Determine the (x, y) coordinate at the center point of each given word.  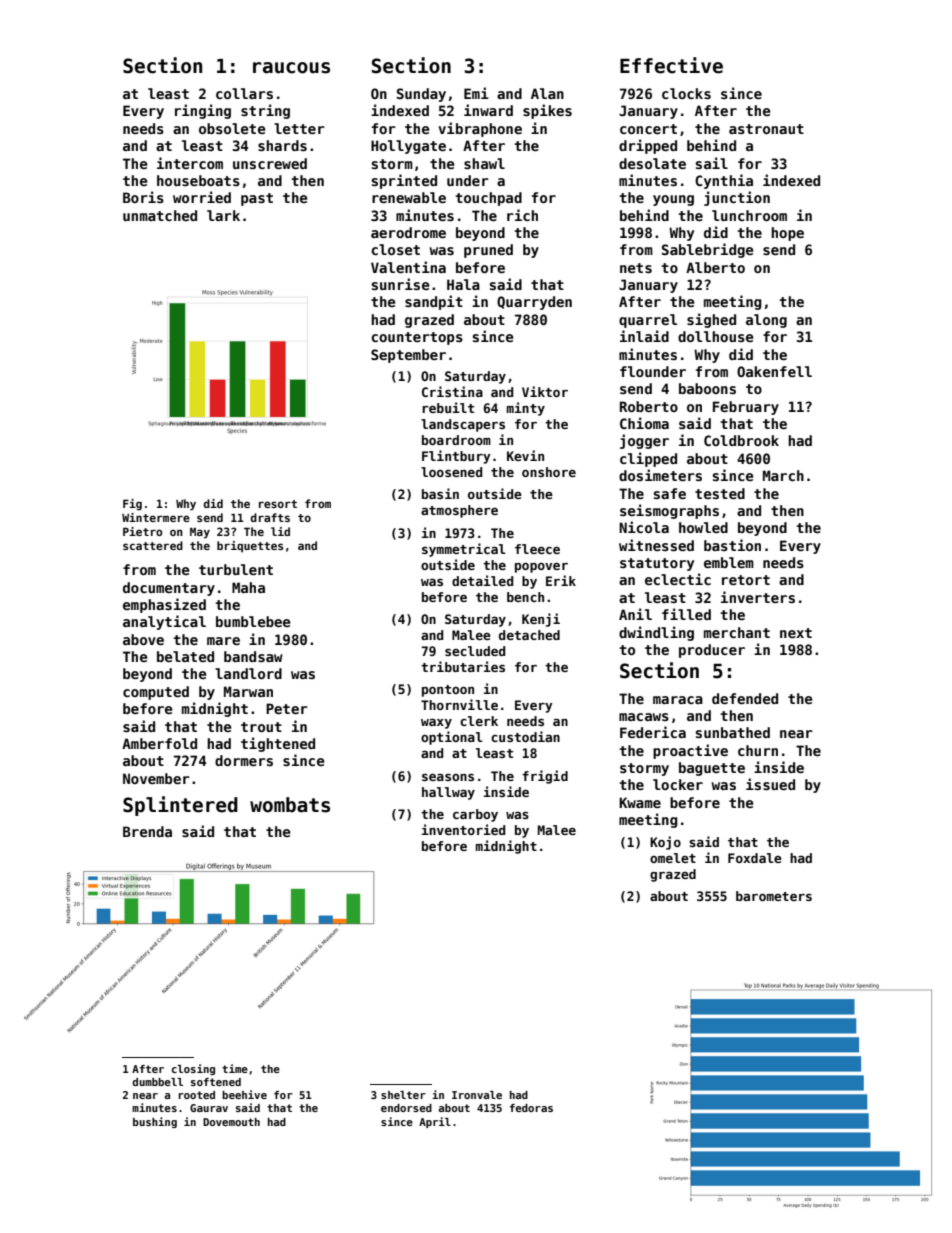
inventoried (463, 829)
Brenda (147, 831)
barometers (774, 896)
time (235, 1068)
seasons (448, 777)
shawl (484, 163)
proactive (690, 751)
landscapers (463, 425)
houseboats (198, 180)
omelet (673, 858)
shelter (403, 1095)
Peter (287, 708)
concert (648, 129)
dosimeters (660, 475)
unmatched (160, 215)
